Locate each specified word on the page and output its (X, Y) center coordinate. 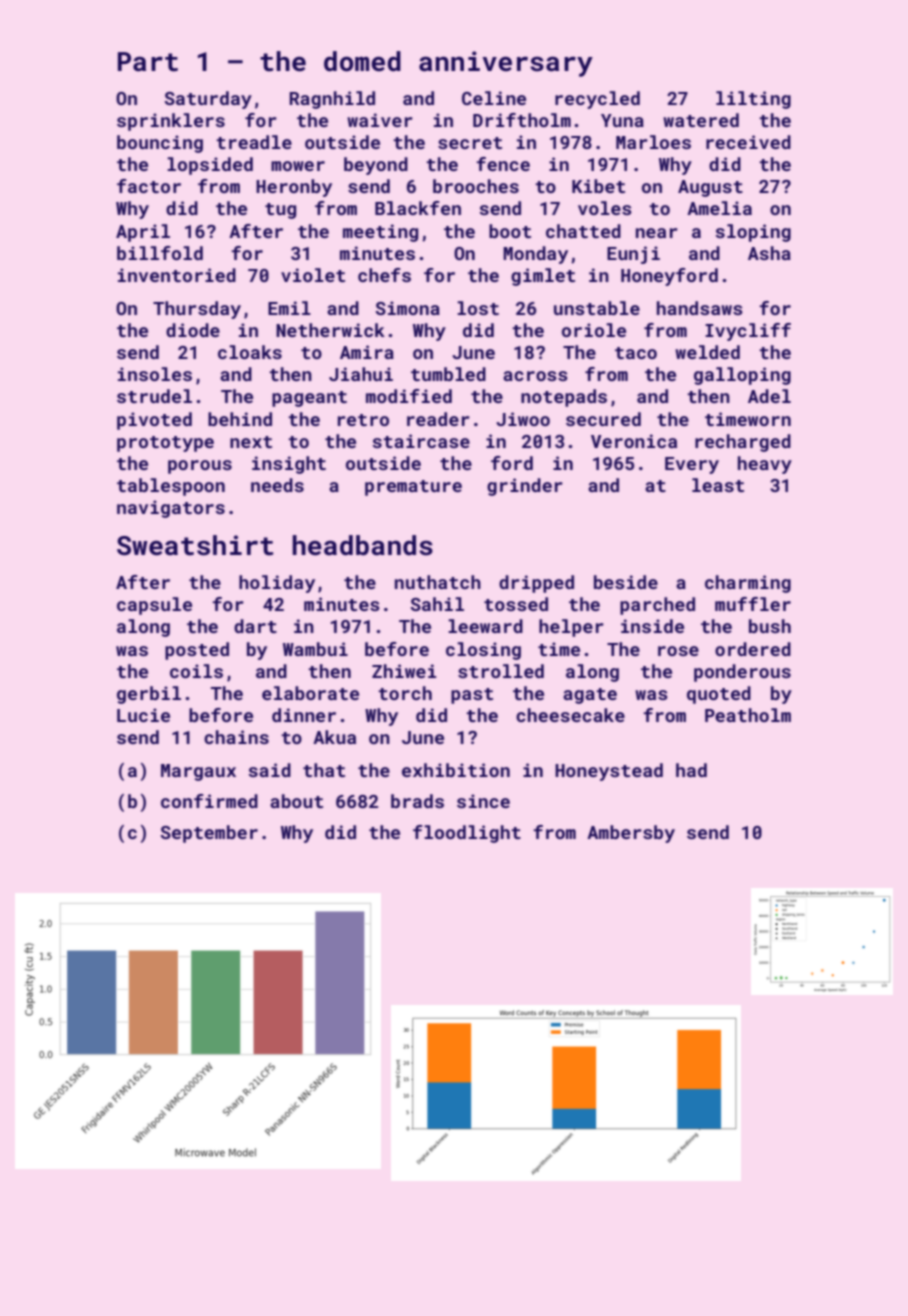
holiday (277, 584)
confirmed (209, 801)
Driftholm (522, 120)
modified (409, 396)
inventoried (177, 275)
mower (298, 166)
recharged (743, 443)
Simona (407, 308)
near (657, 233)
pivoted (154, 421)
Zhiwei (404, 671)
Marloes (653, 142)
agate (590, 696)
